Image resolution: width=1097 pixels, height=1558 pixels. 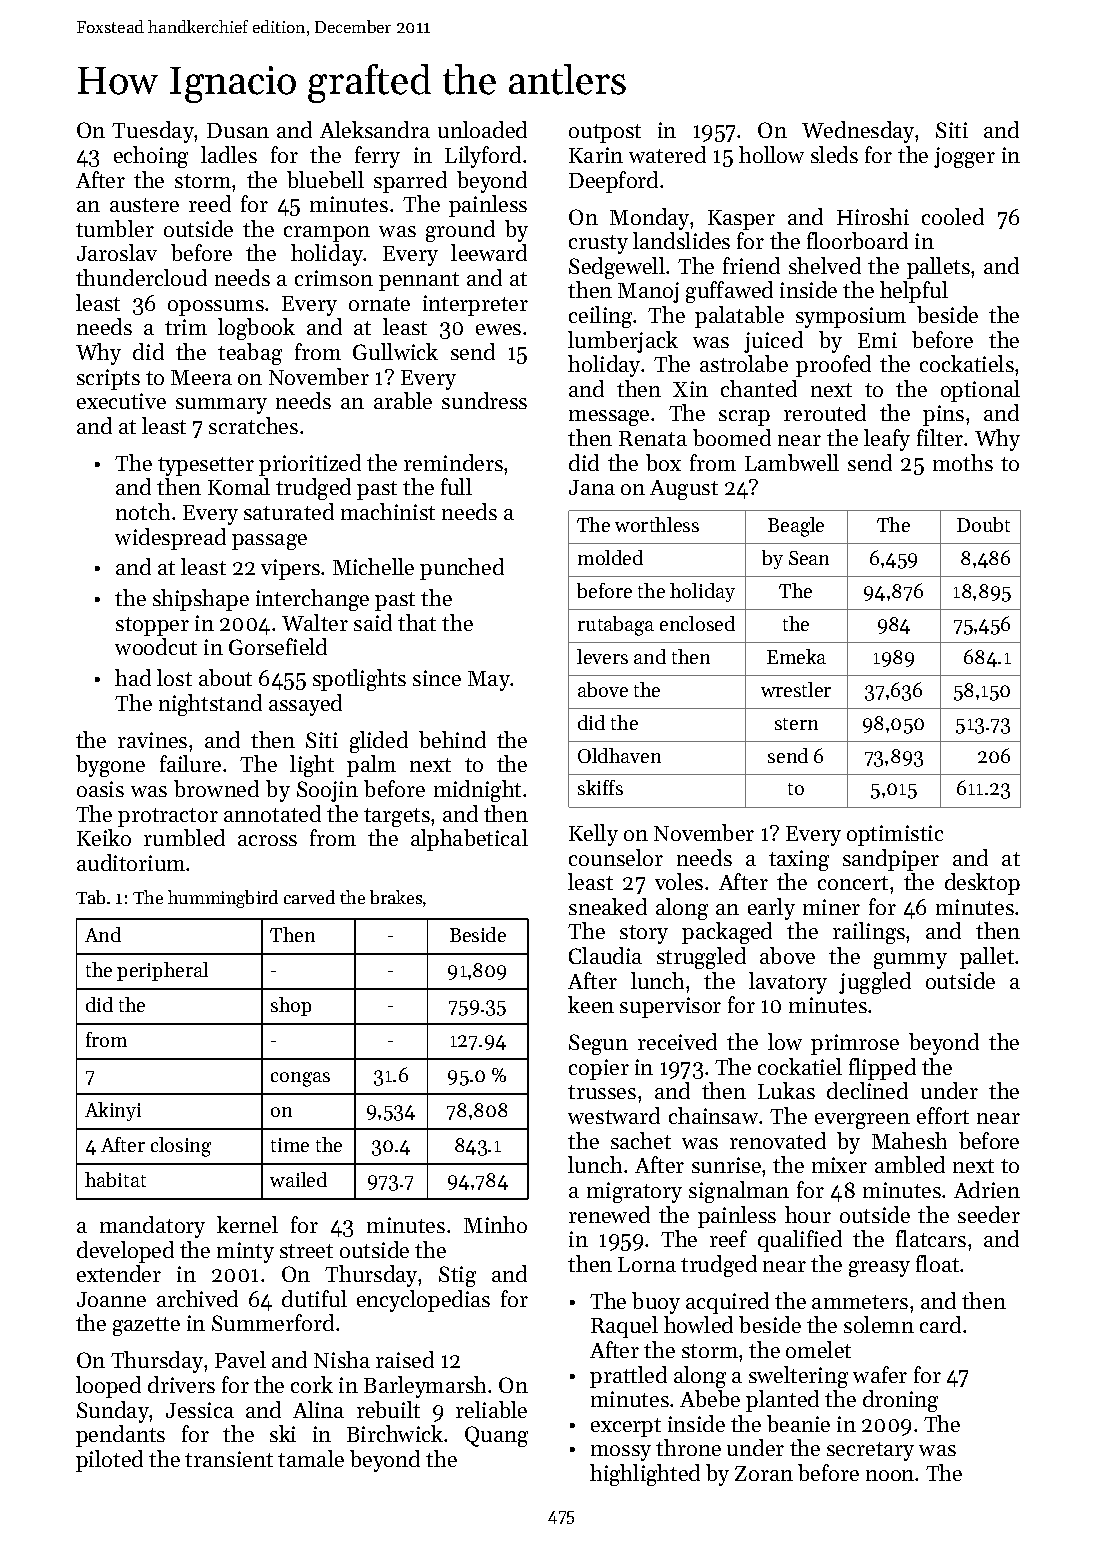 I want to click on Adrien, so click(x=987, y=1189).
